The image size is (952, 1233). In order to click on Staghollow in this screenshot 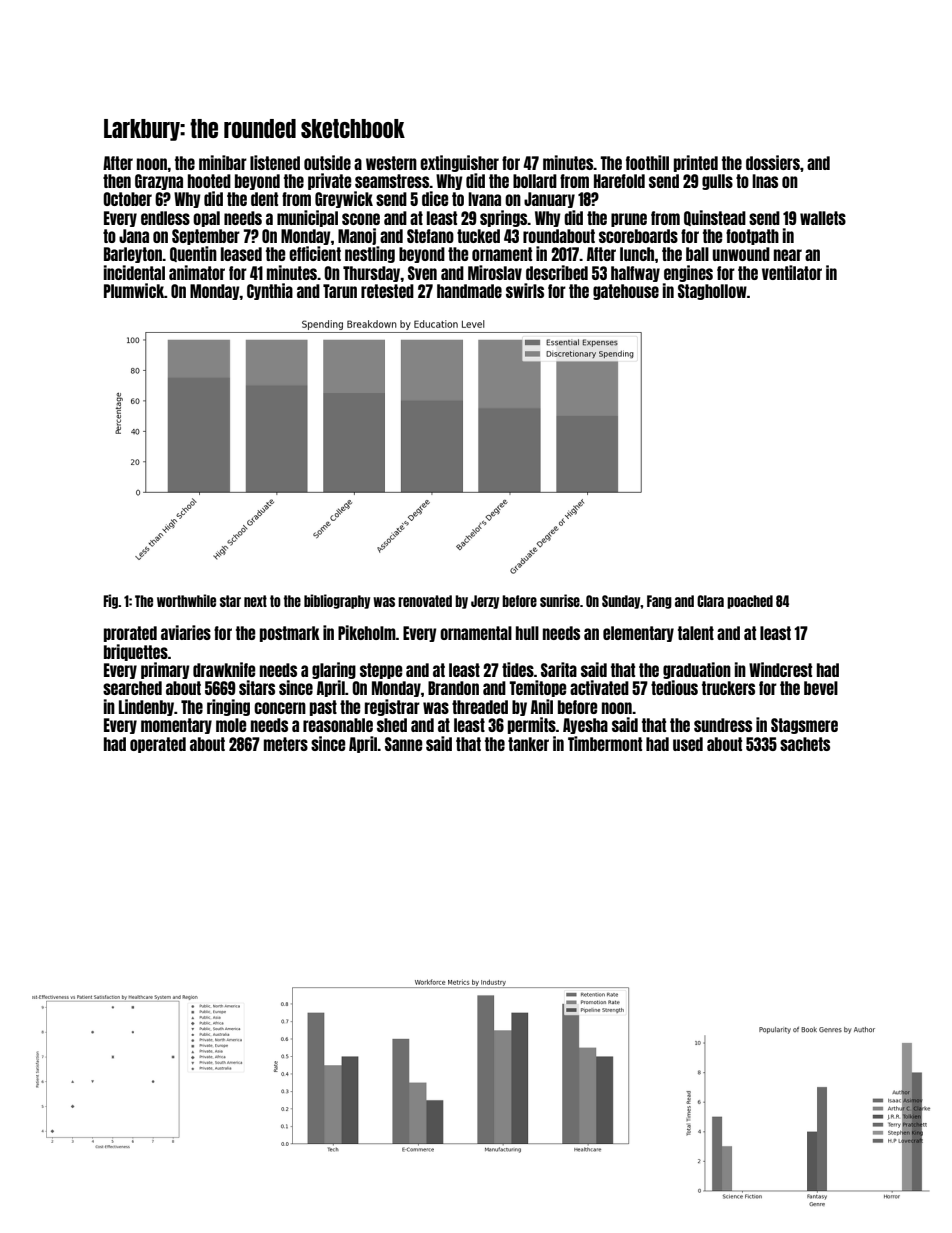, I will do `click(712, 292)`.
